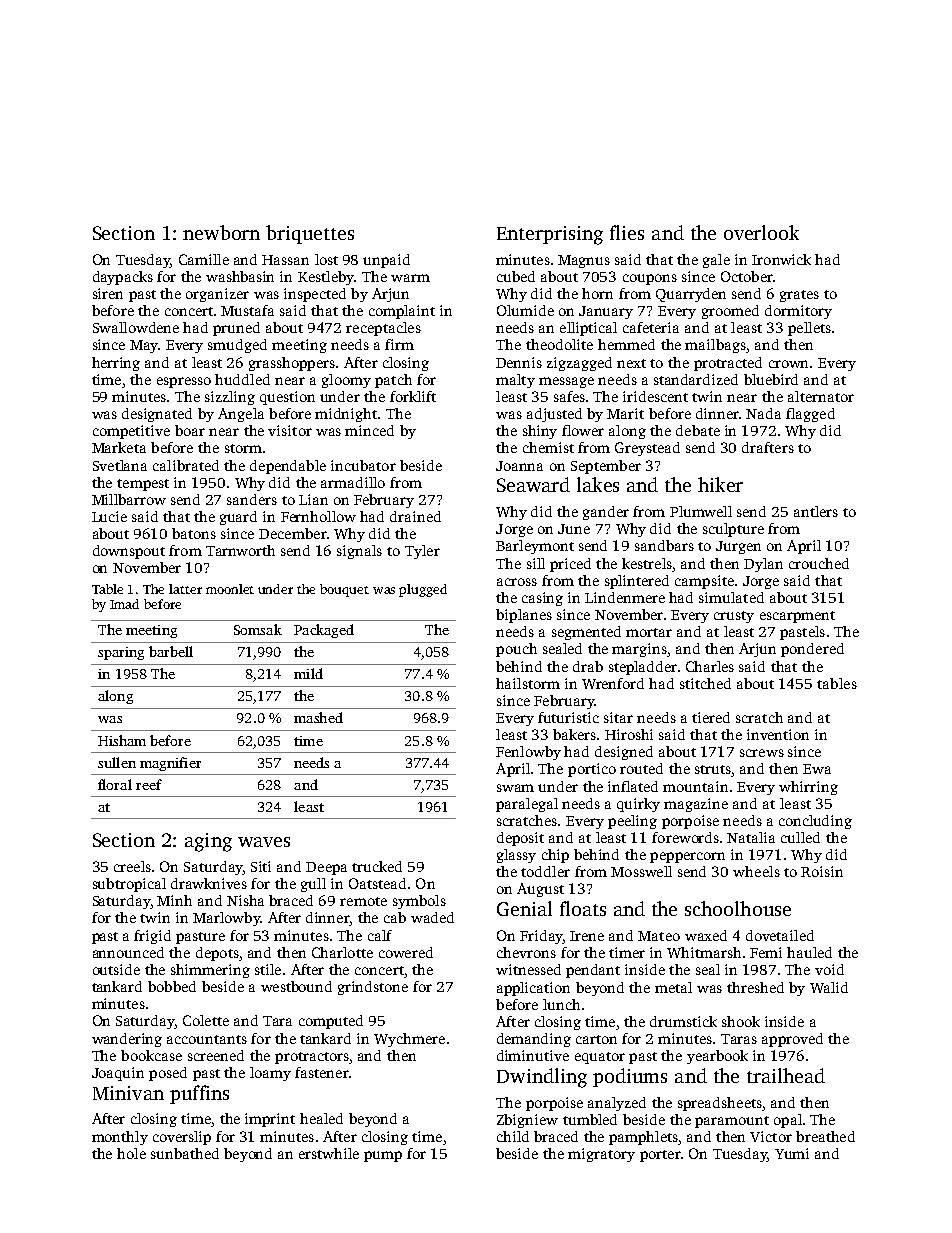  What do you see at coordinates (550, 235) in the screenshot?
I see `Enterprising` at bounding box center [550, 235].
